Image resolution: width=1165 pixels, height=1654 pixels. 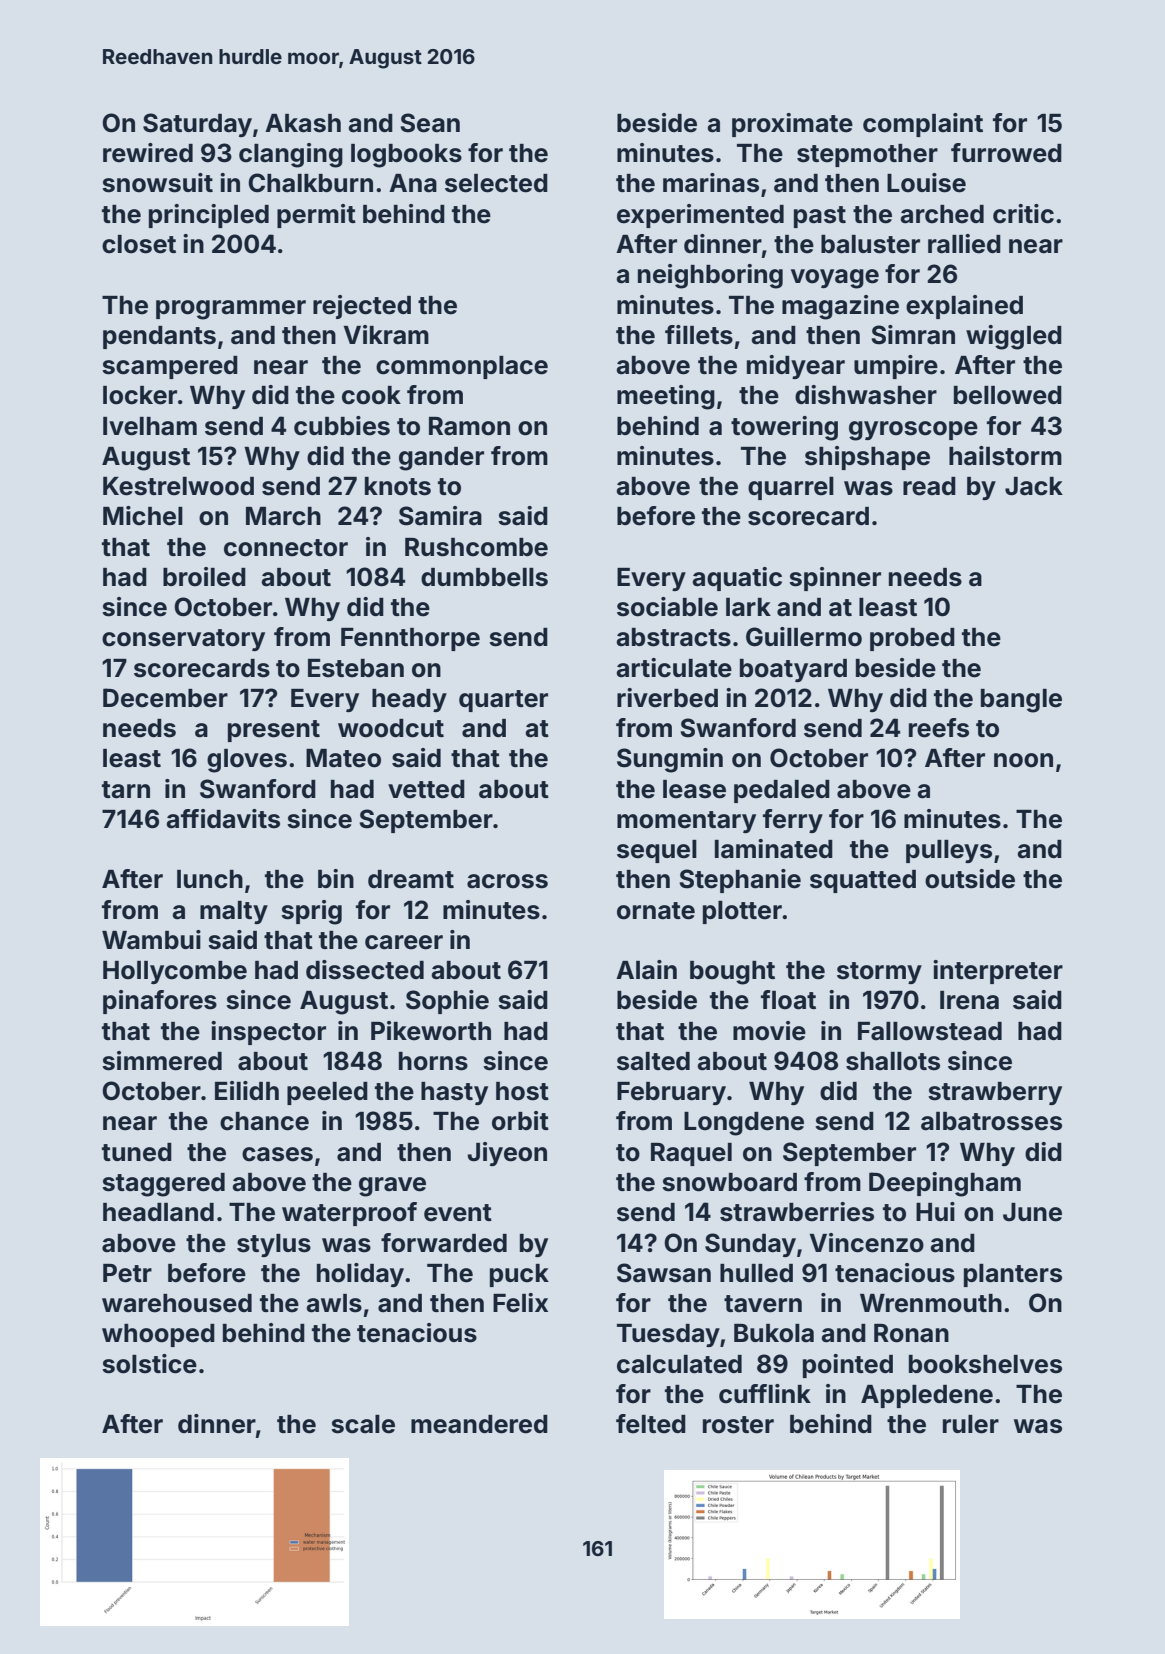 I want to click on voyage, so click(x=835, y=279).
